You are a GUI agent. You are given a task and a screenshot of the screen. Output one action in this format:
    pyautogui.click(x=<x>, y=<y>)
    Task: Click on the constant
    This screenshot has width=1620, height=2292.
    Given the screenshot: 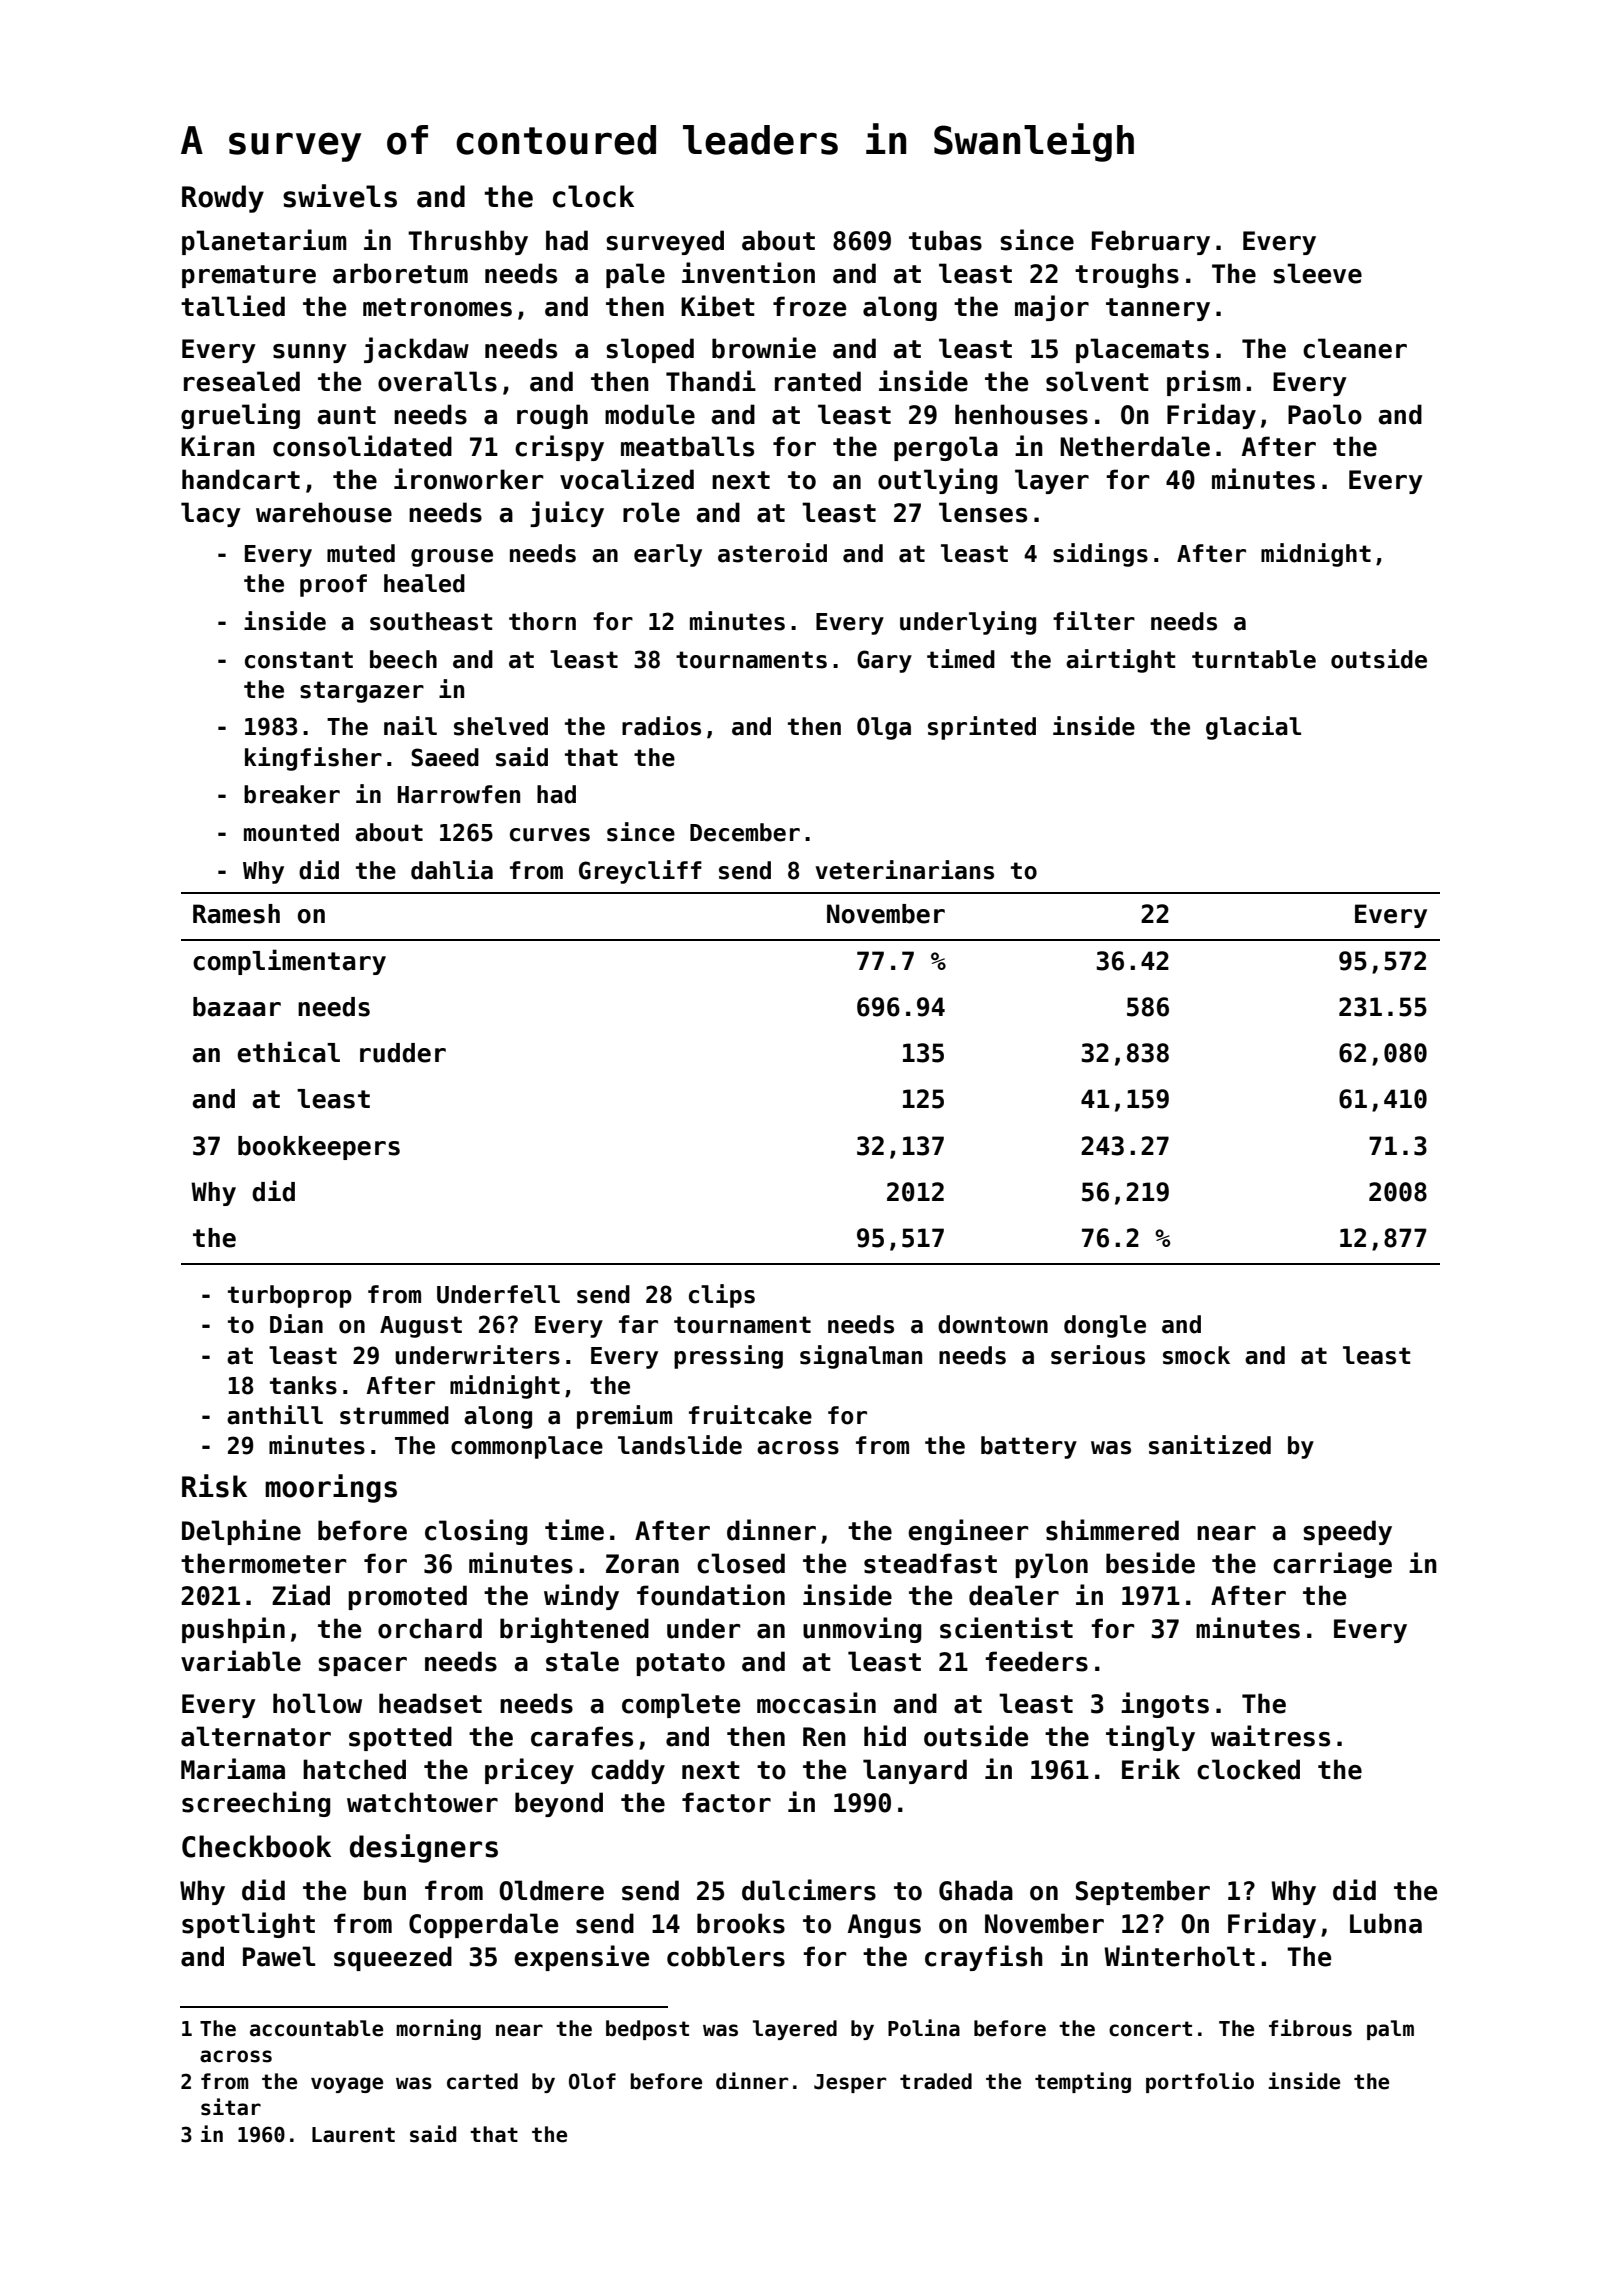 What is the action you would take?
    pyautogui.click(x=299, y=660)
